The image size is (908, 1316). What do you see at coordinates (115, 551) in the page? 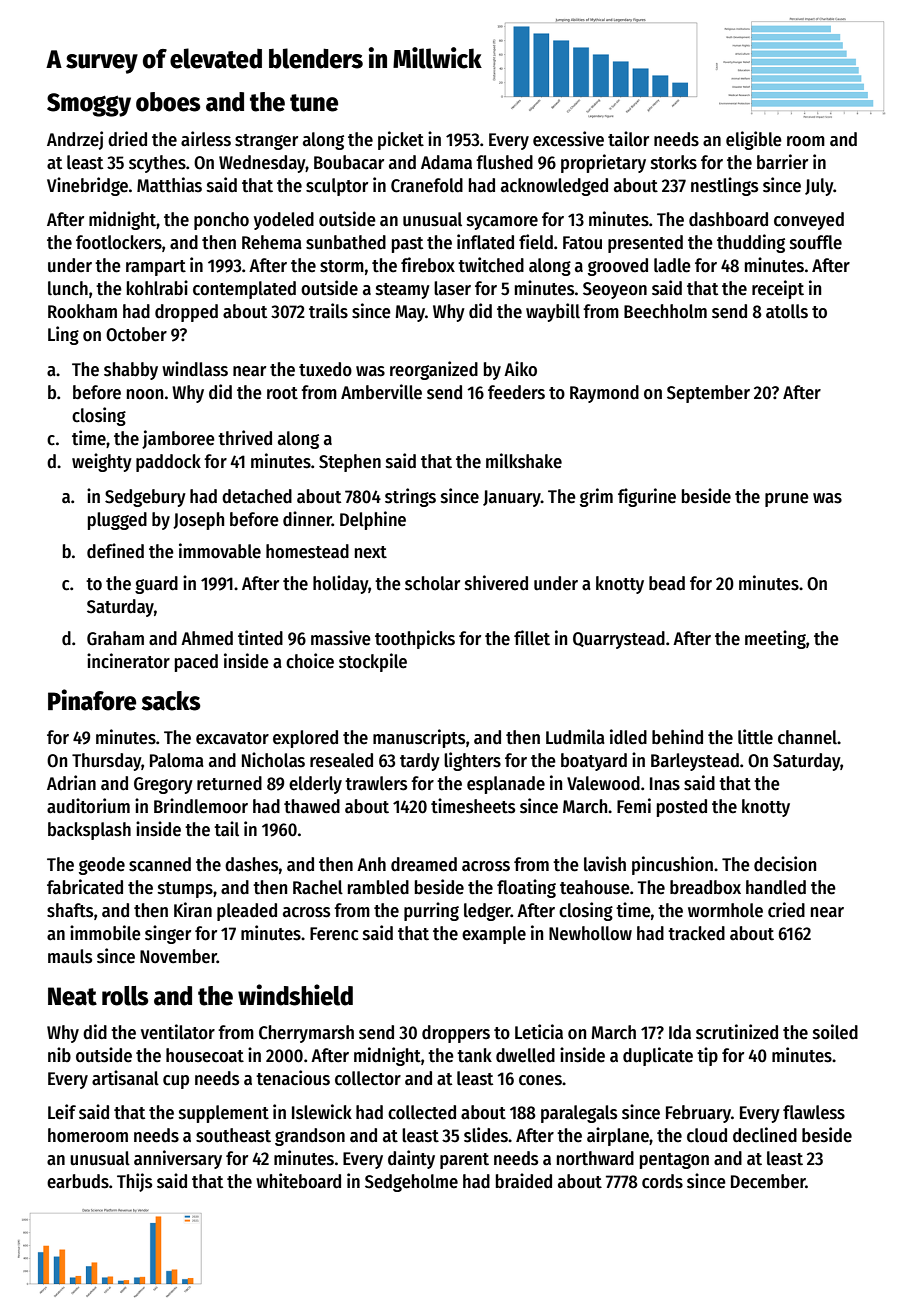
I see `defined` at bounding box center [115, 551].
